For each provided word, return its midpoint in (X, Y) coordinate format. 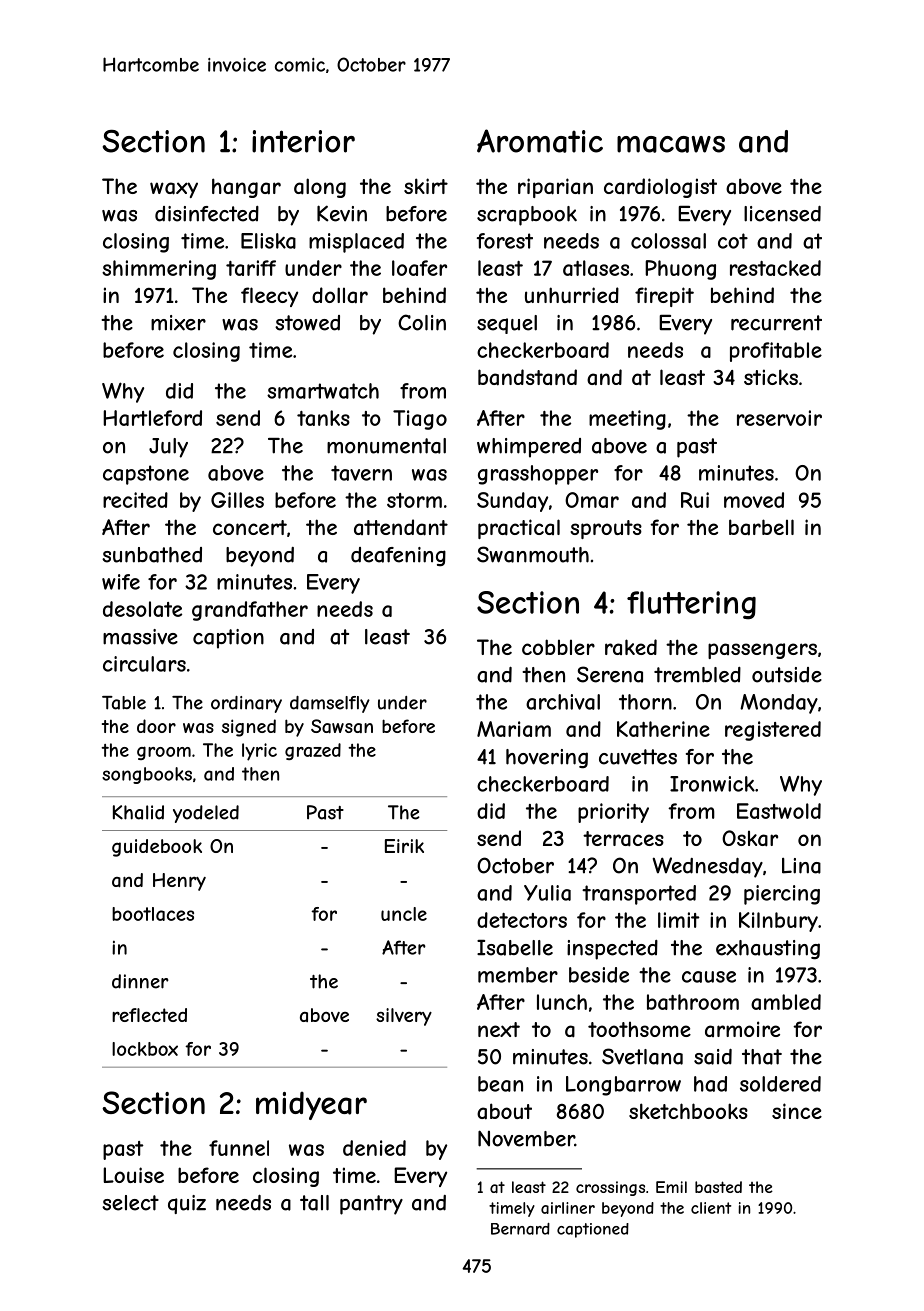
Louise (133, 1175)
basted (718, 1187)
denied (374, 1148)
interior (303, 141)
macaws (671, 144)
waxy (174, 190)
